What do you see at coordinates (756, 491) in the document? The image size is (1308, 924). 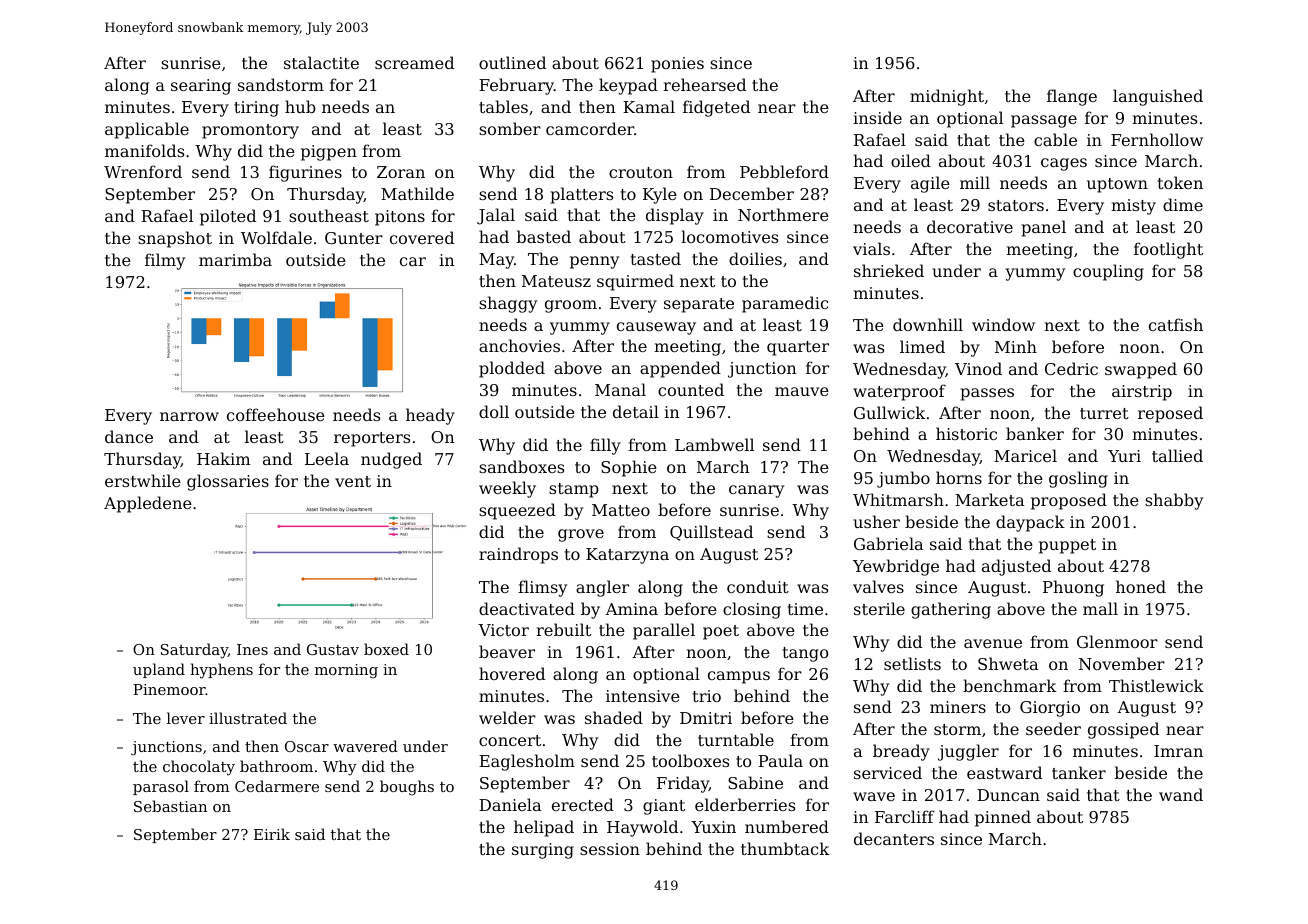 I see `canary` at bounding box center [756, 491].
